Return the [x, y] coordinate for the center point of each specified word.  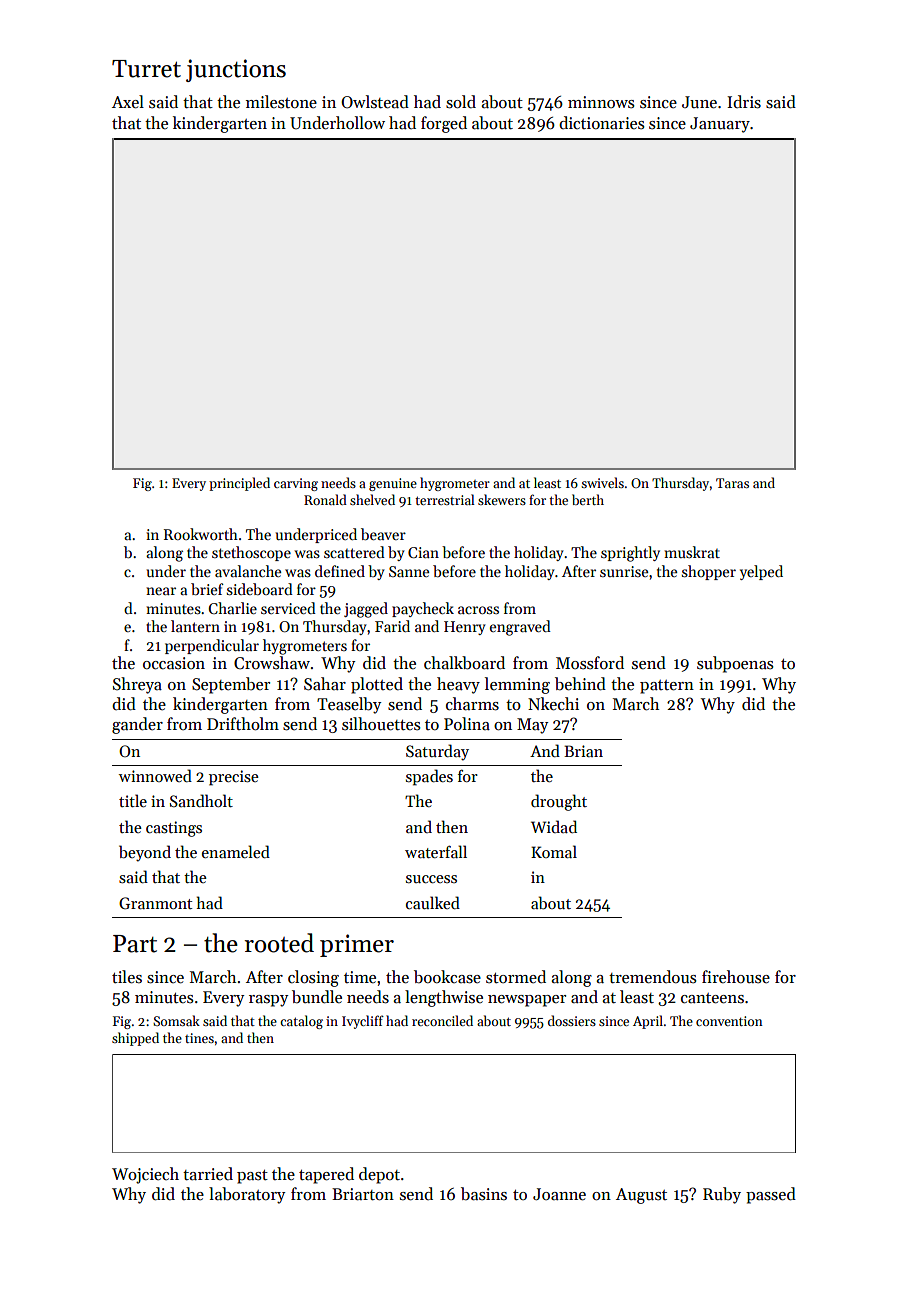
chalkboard [464, 663]
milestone [281, 102]
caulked [433, 902]
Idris [744, 102]
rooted [279, 943]
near [161, 591]
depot [379, 1175]
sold [461, 102]
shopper [709, 572]
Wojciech [145, 1175]
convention [729, 1021]
